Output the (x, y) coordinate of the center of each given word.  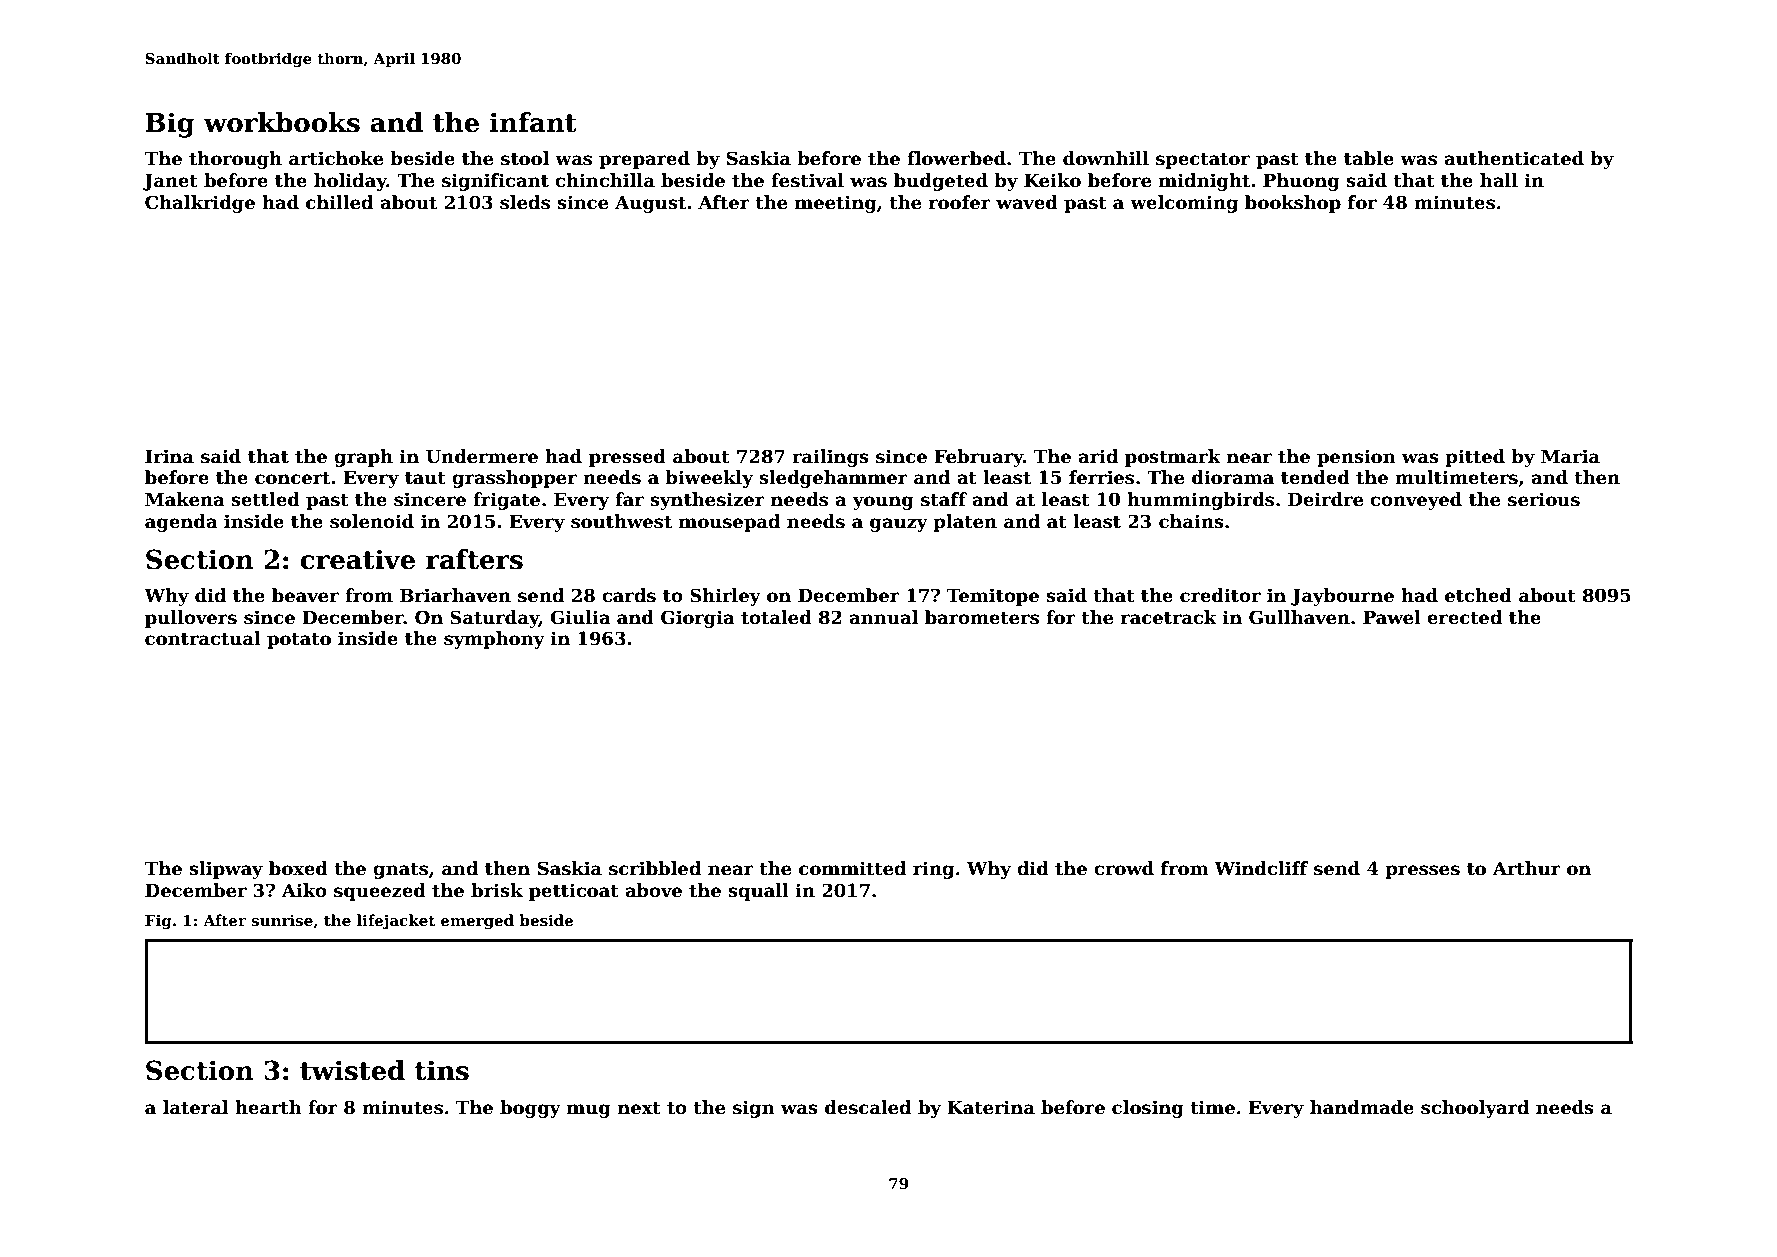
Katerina (991, 1107)
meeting (836, 204)
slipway (226, 870)
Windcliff (1261, 868)
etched (1478, 595)
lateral (195, 1107)
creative (357, 559)
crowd (1124, 868)
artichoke (336, 158)
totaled (776, 617)
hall (1499, 180)
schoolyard (1475, 1109)
